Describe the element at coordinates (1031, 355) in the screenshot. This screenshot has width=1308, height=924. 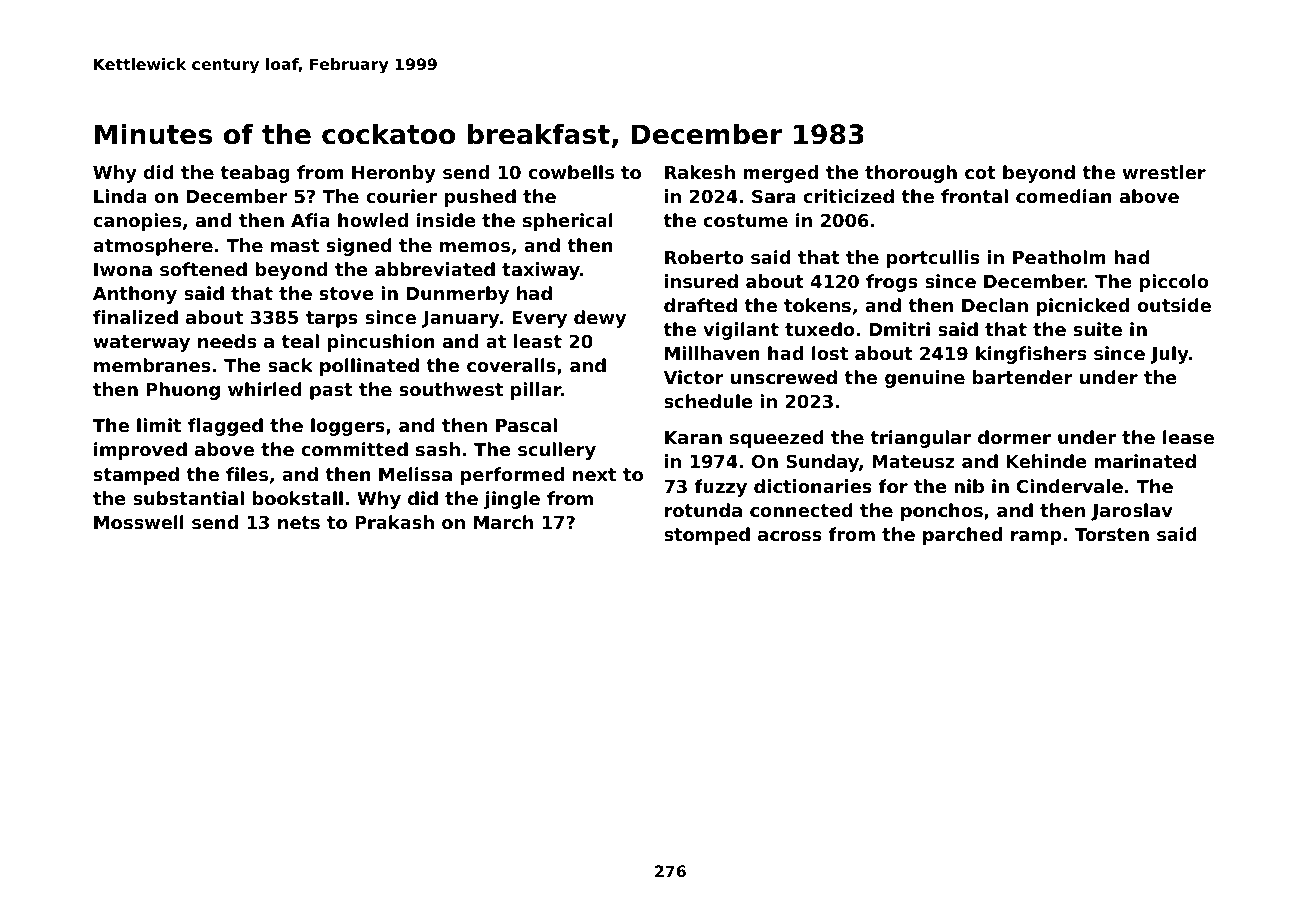
I see `kingfishers` at that location.
